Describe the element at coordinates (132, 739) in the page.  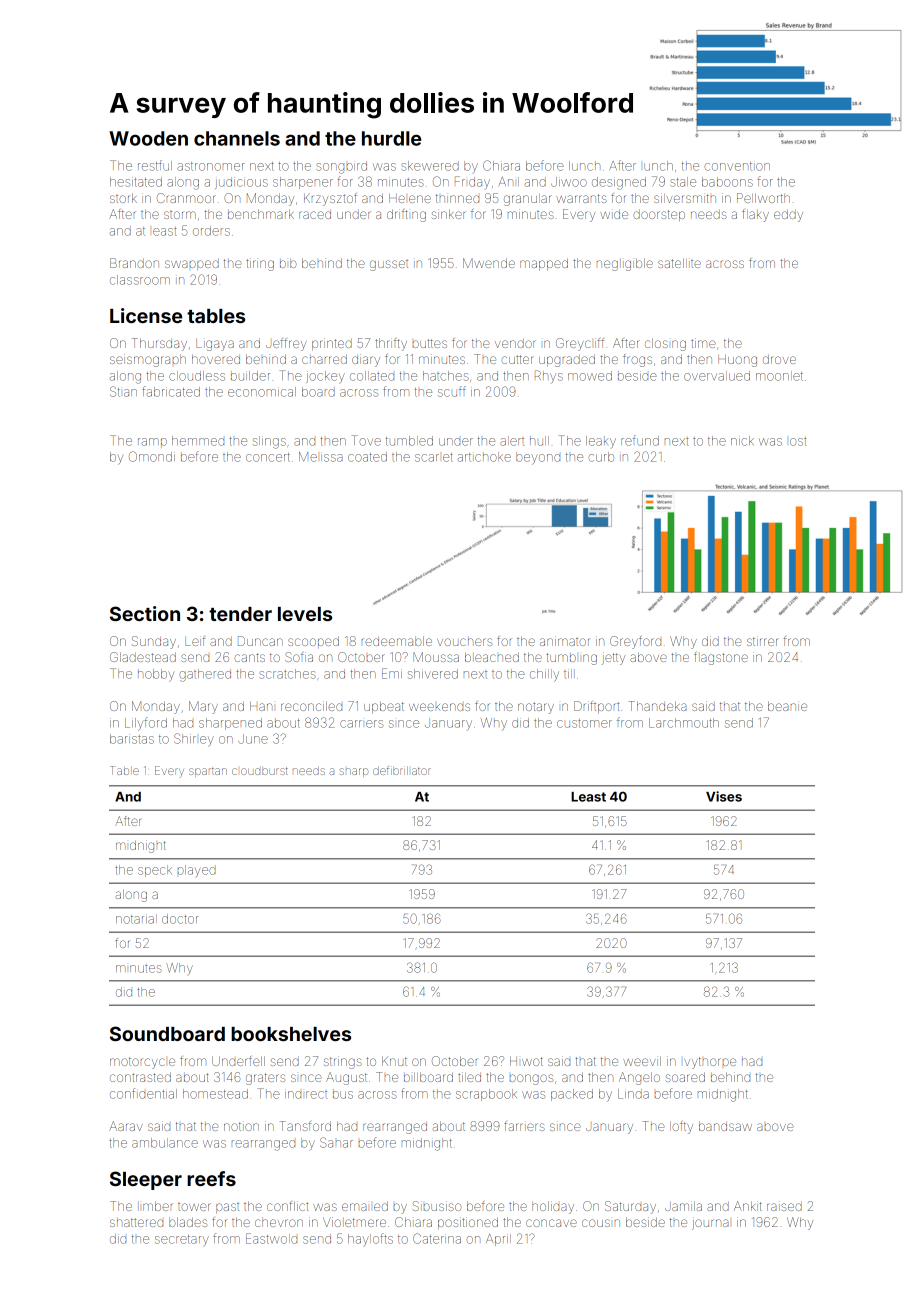
I see `baristas` at that location.
